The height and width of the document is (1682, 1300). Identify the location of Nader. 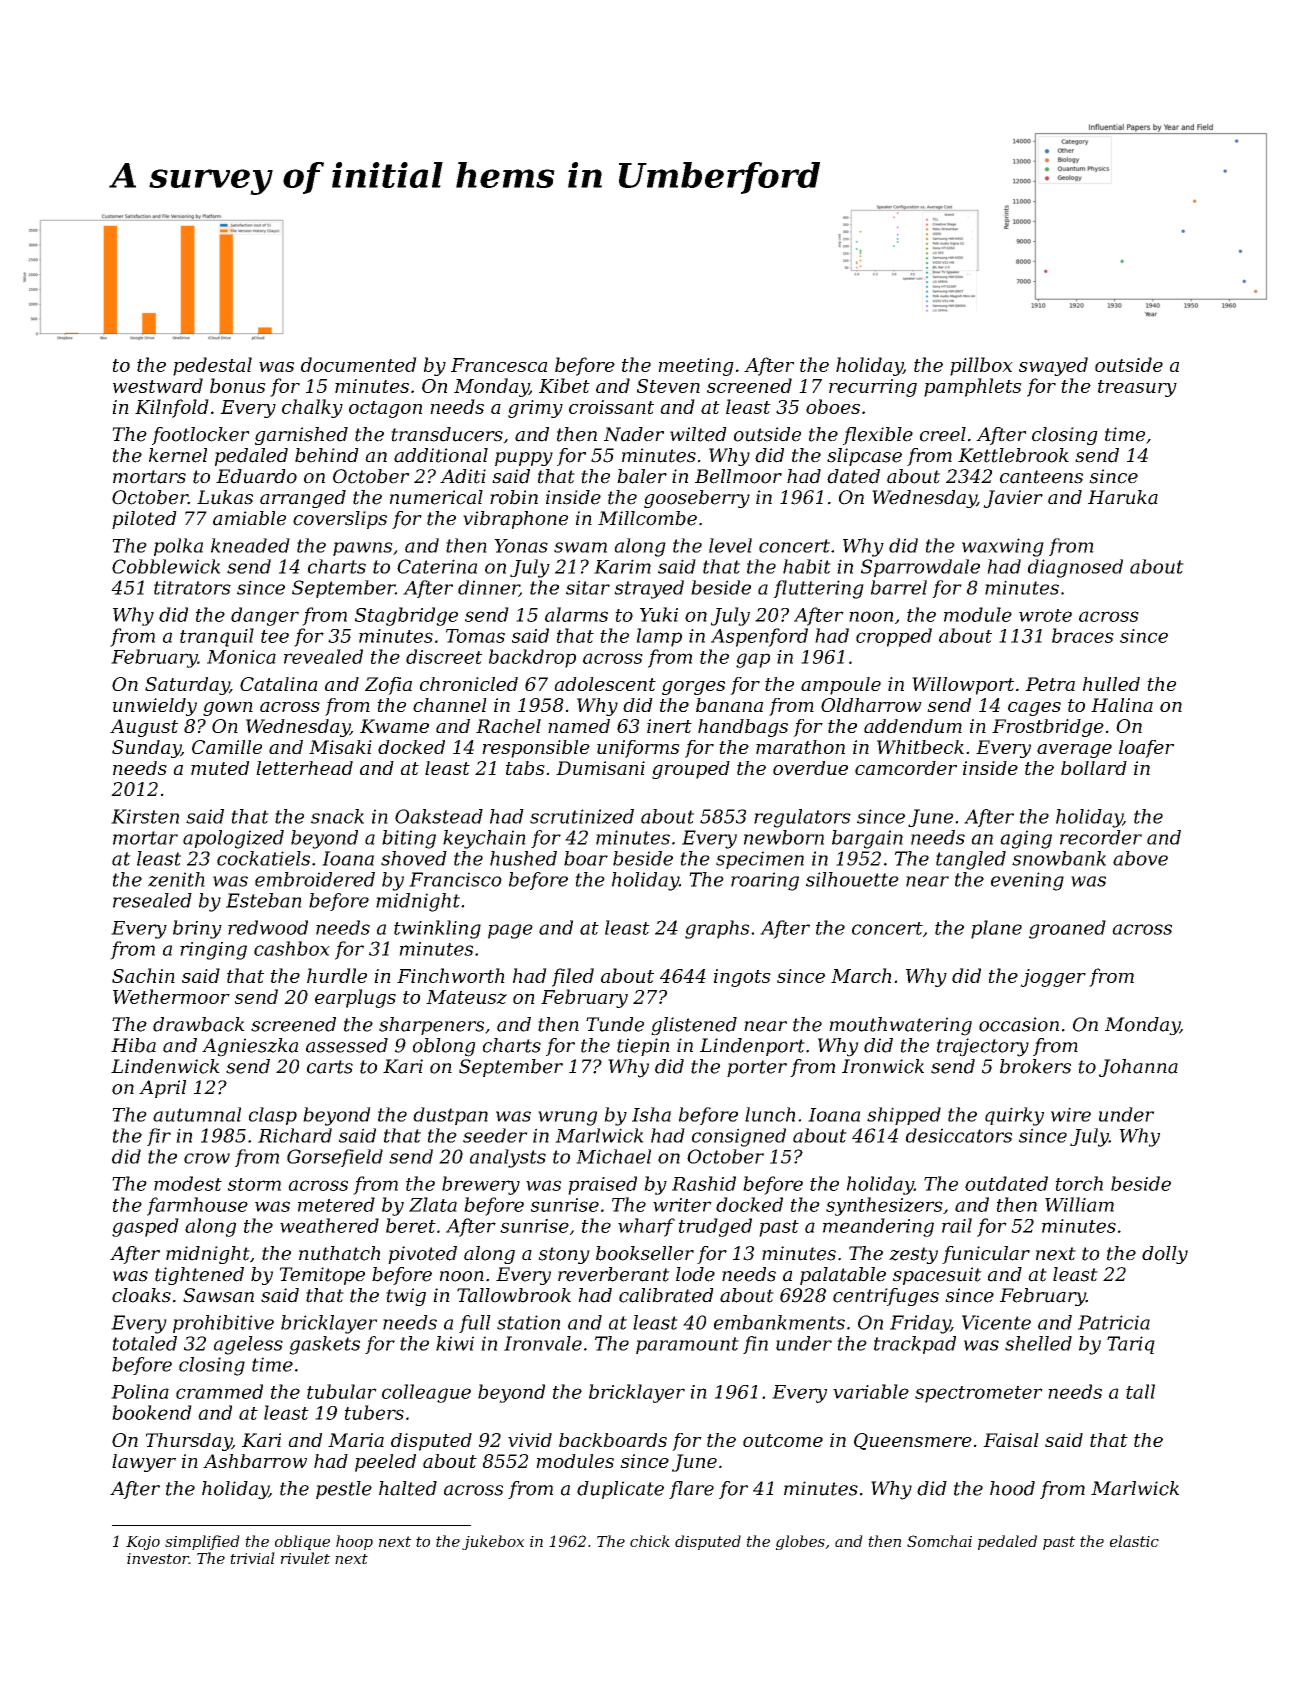
(634, 434).
